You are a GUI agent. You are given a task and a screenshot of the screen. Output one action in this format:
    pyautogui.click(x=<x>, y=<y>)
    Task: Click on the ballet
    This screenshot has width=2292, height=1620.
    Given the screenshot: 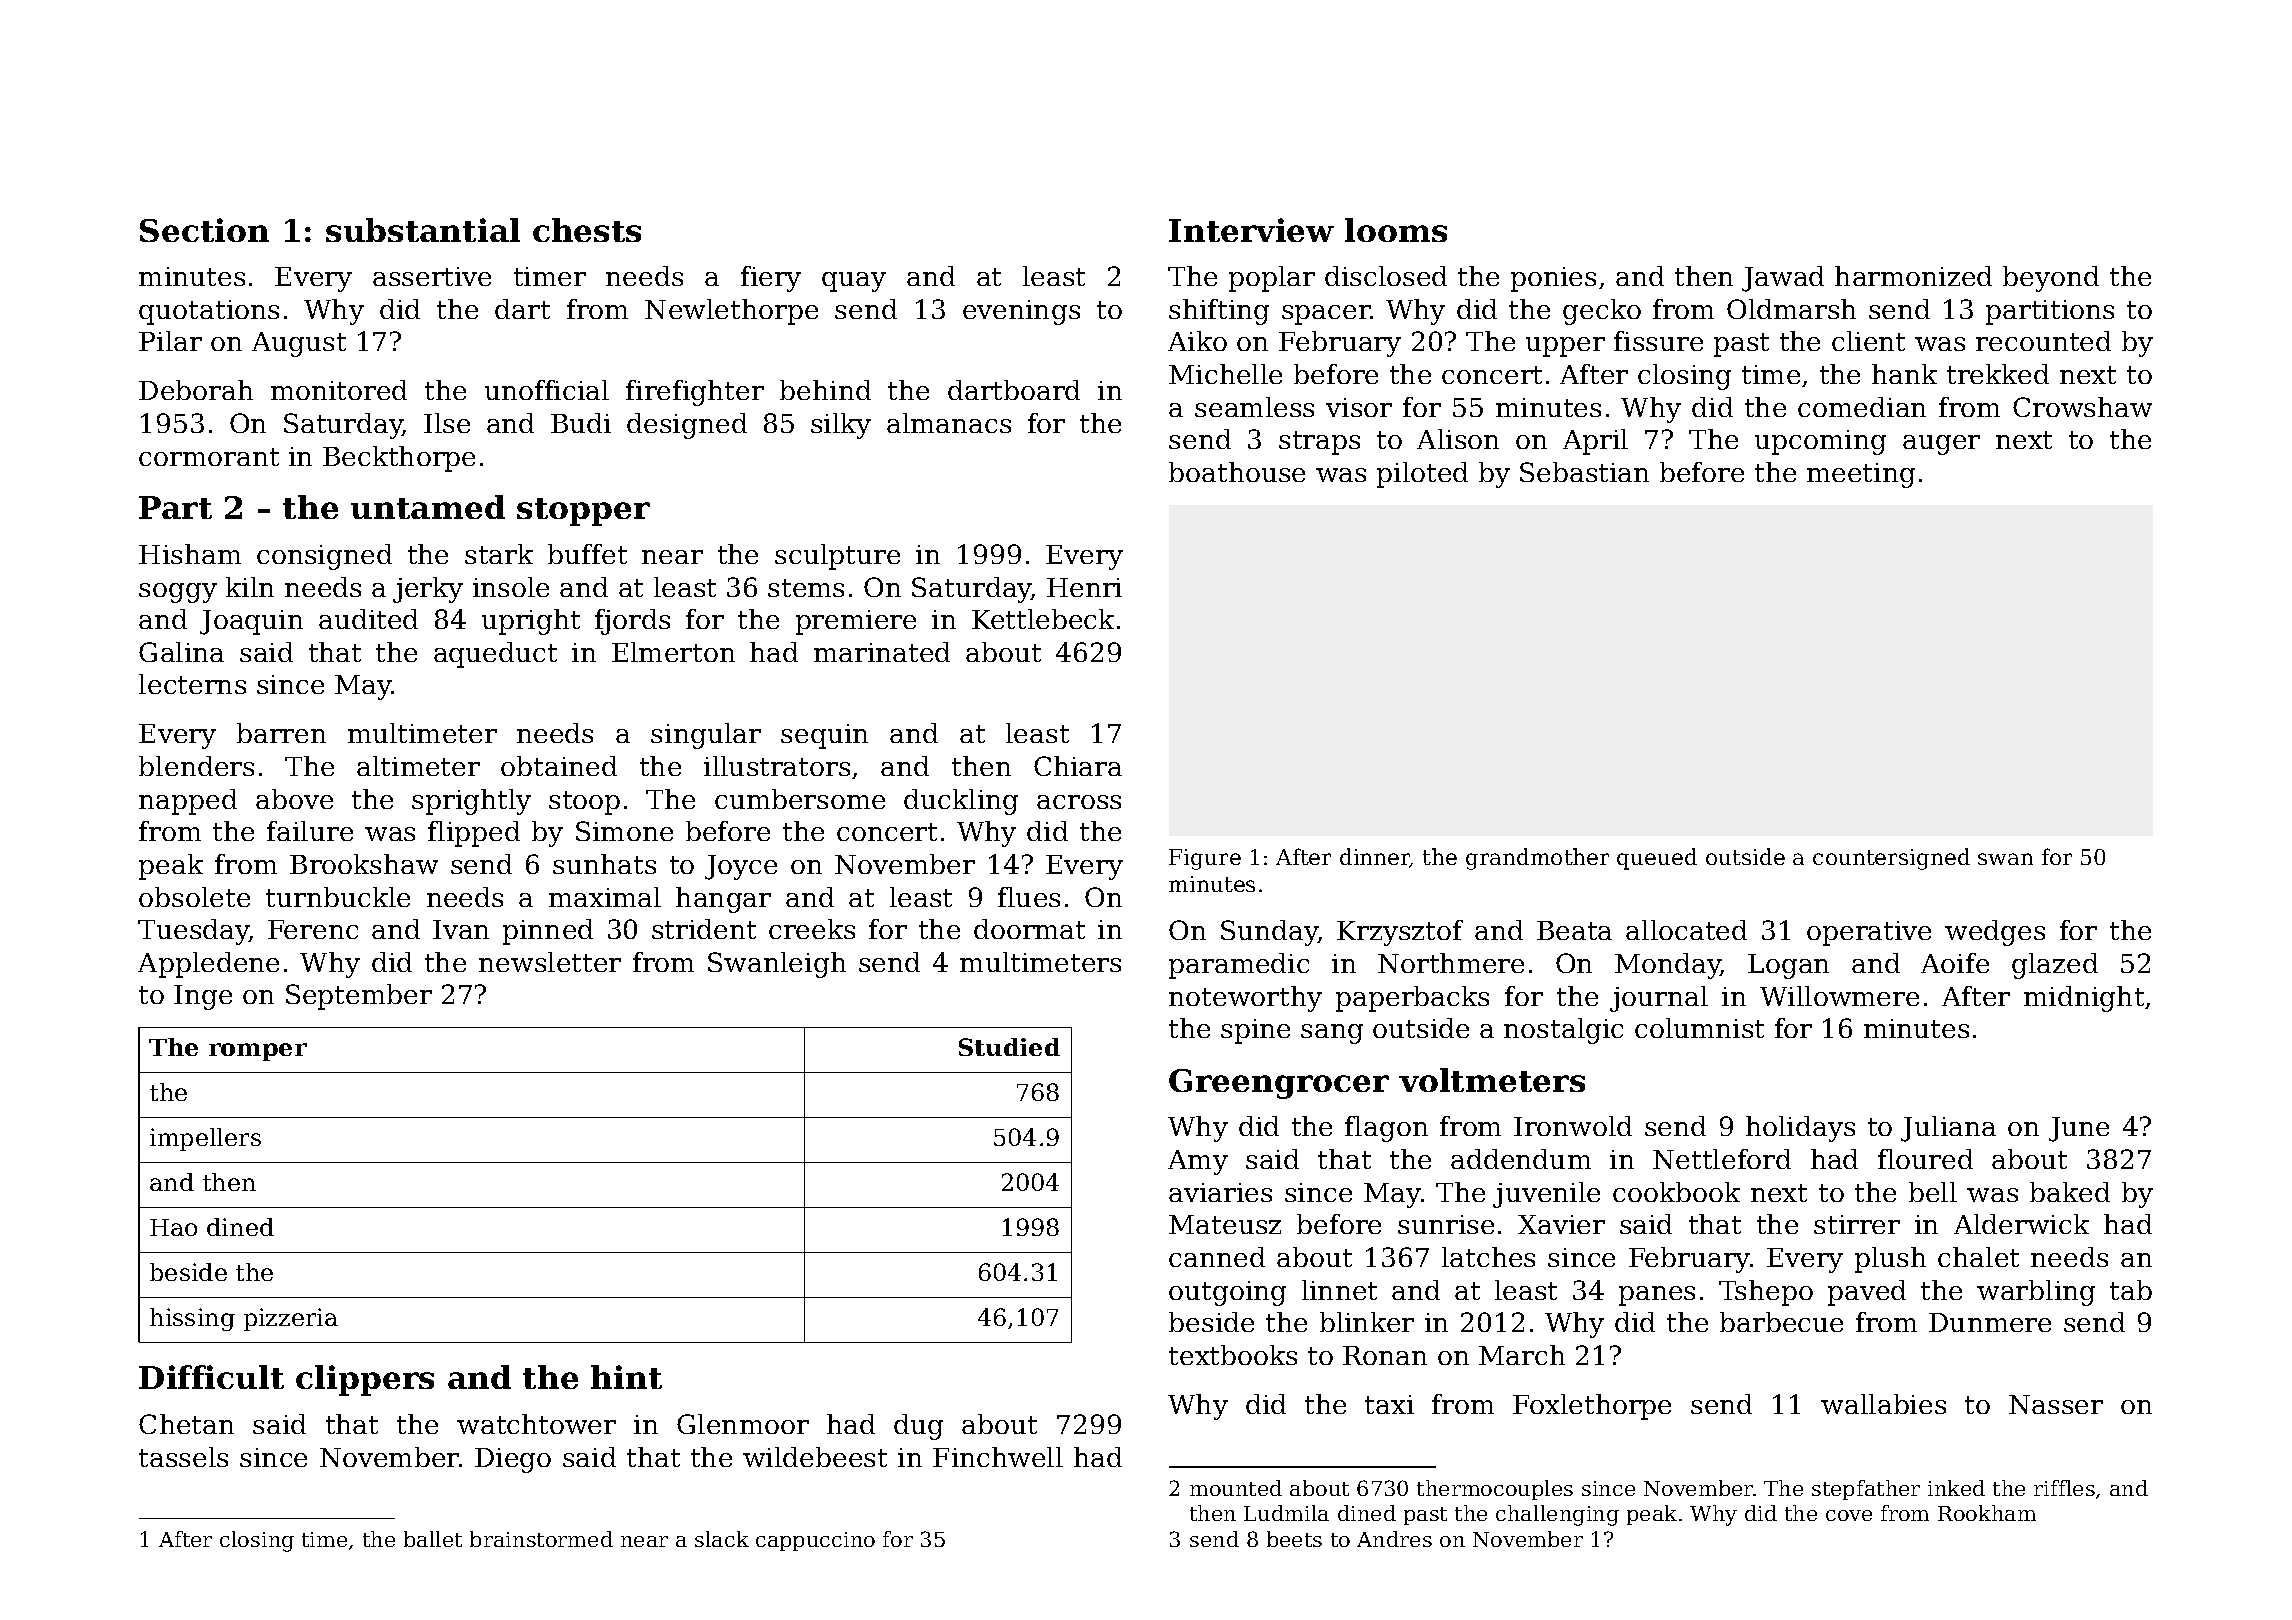 What is the action you would take?
    pyautogui.click(x=433, y=1539)
